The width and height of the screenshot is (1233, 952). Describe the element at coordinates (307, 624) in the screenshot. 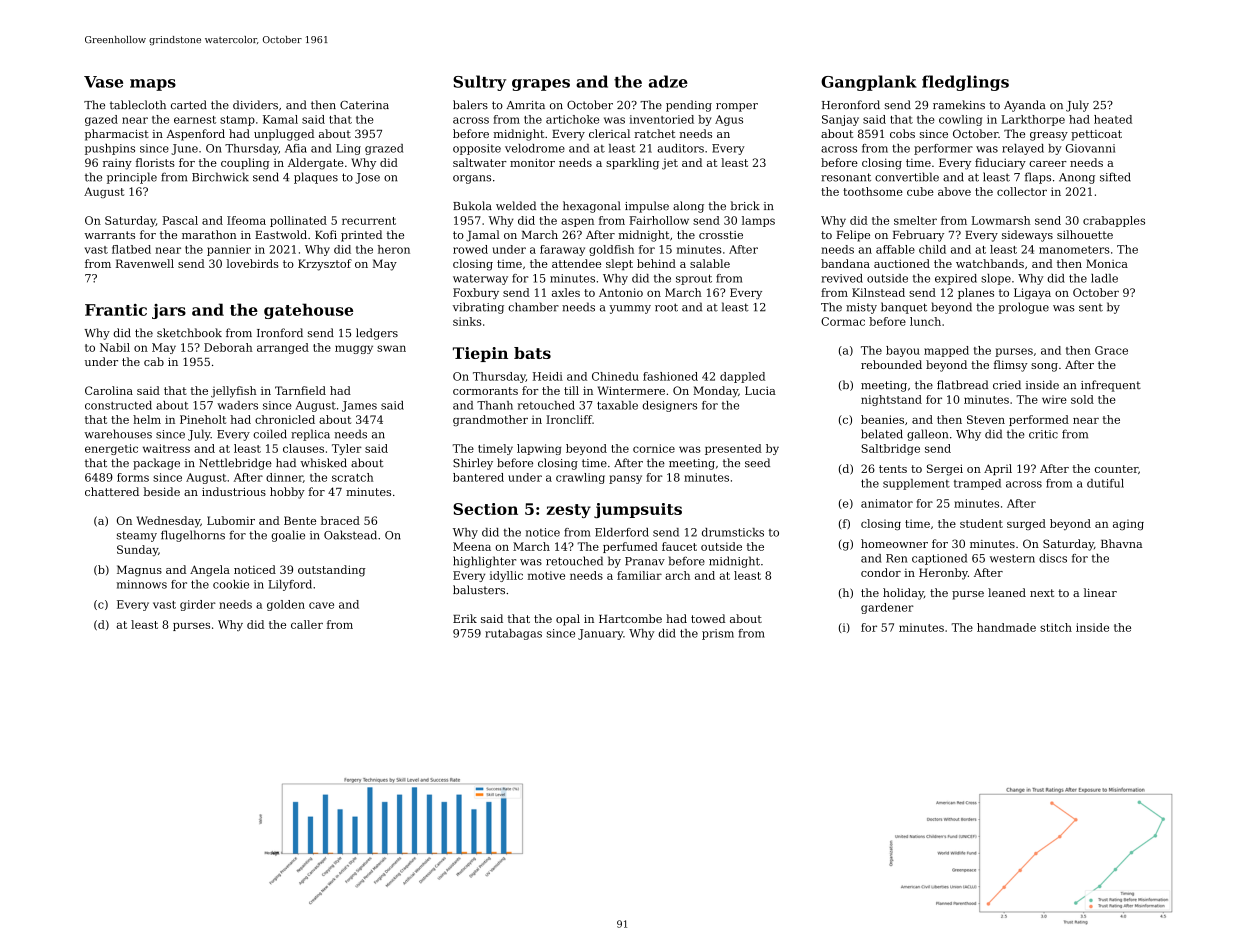

I see `caller` at that location.
